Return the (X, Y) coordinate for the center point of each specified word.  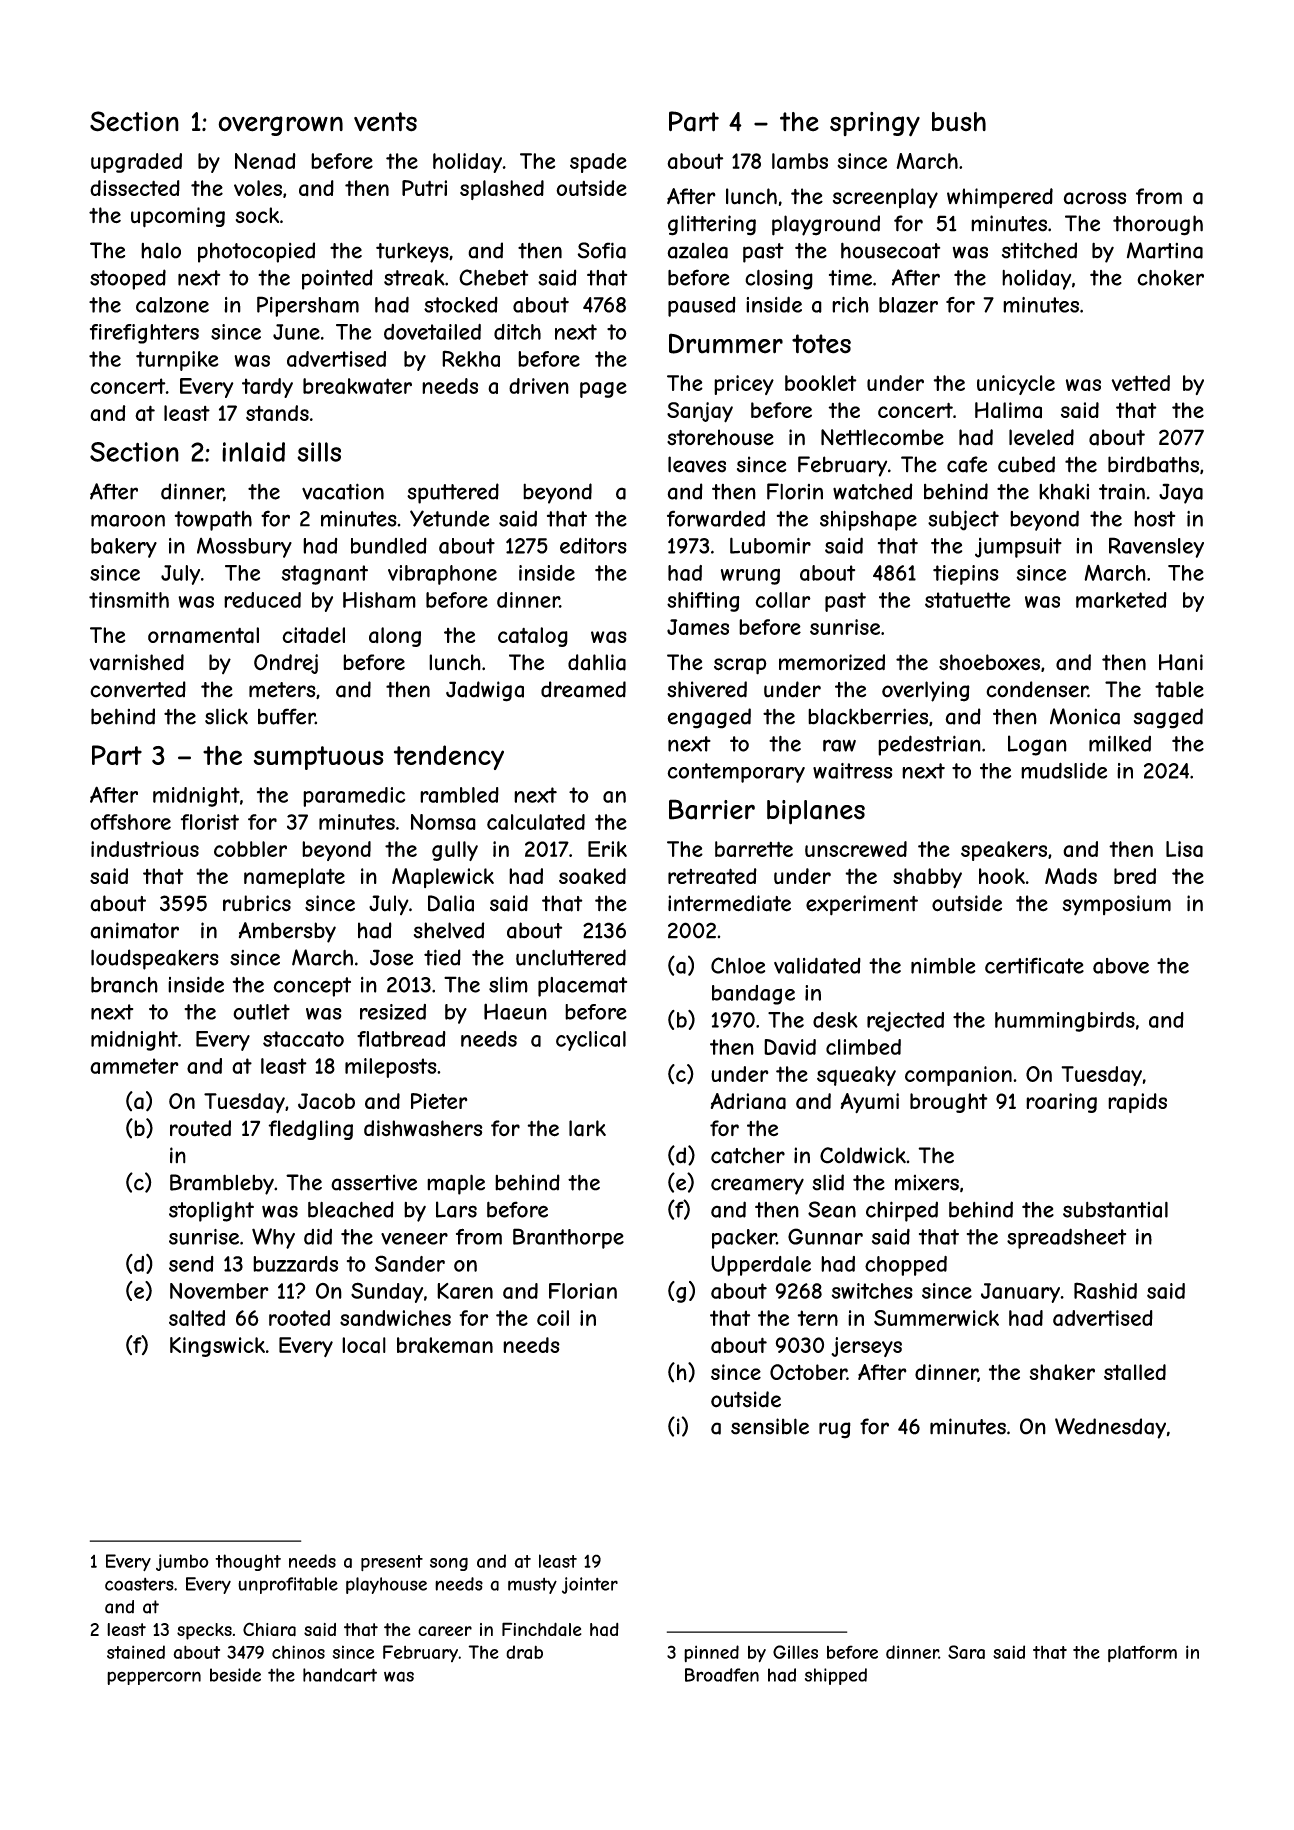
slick (226, 716)
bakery (124, 548)
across (1095, 198)
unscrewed (856, 849)
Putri (424, 188)
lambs (800, 161)
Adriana (748, 1101)
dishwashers (423, 1128)
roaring (1061, 1103)
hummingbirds (1065, 1022)
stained (136, 1652)
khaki (1064, 491)
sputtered (453, 493)
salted (197, 1318)
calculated (536, 822)
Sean (832, 1209)
